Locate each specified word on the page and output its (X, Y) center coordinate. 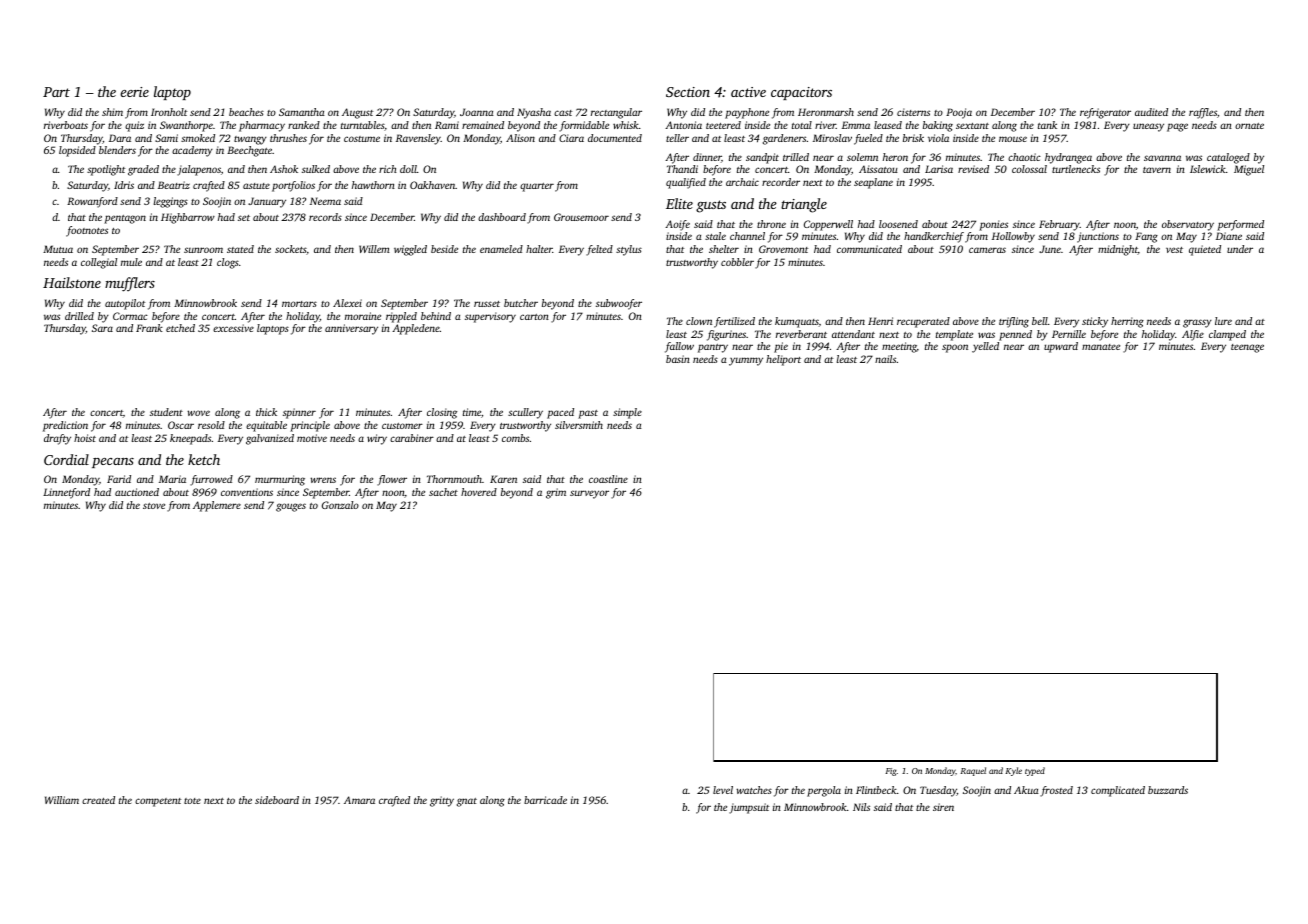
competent (158, 802)
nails (885, 359)
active (748, 92)
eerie (134, 92)
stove (154, 506)
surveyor (589, 494)
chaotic (1024, 157)
